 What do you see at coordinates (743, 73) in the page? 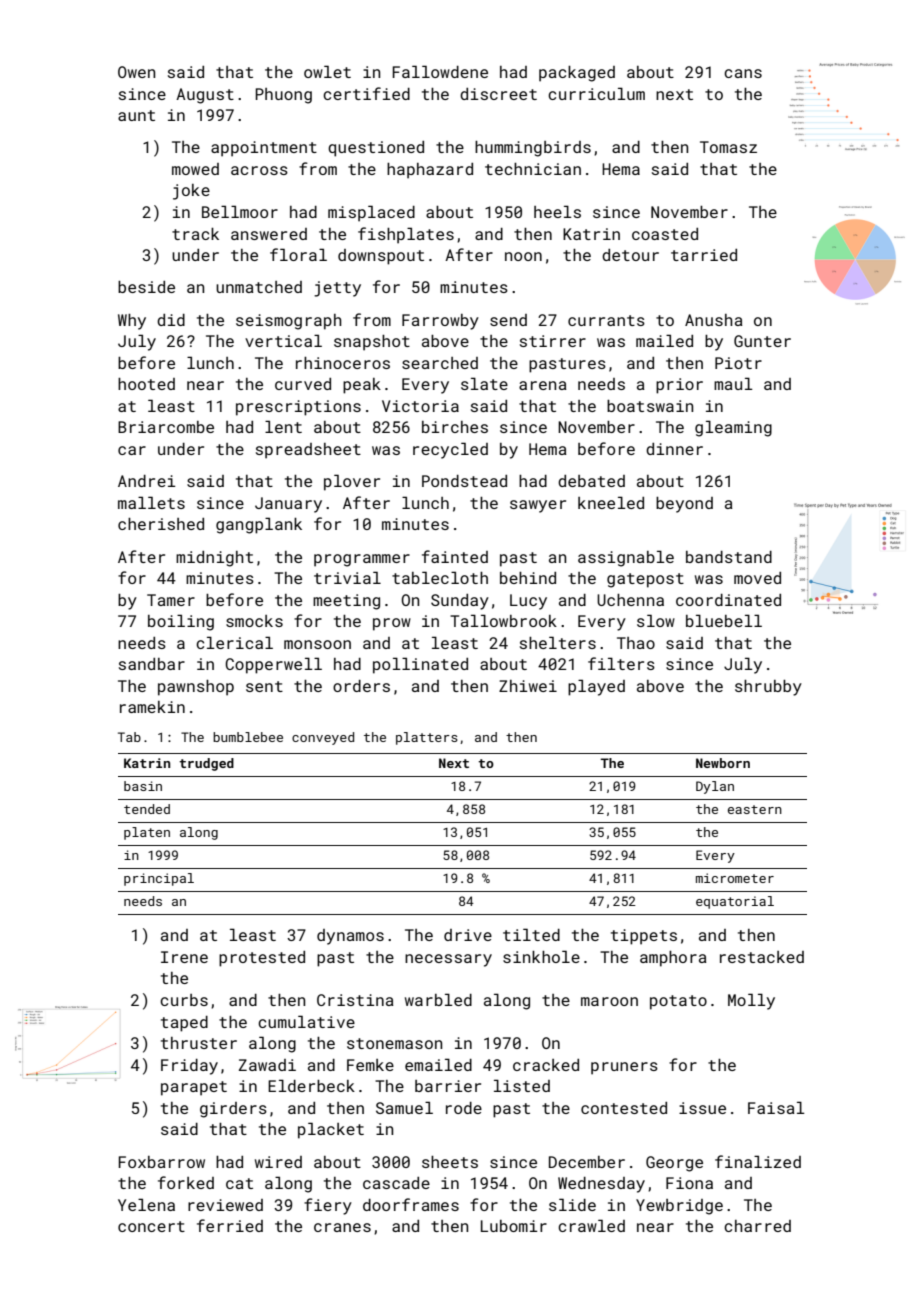
I see `cans` at bounding box center [743, 73].
